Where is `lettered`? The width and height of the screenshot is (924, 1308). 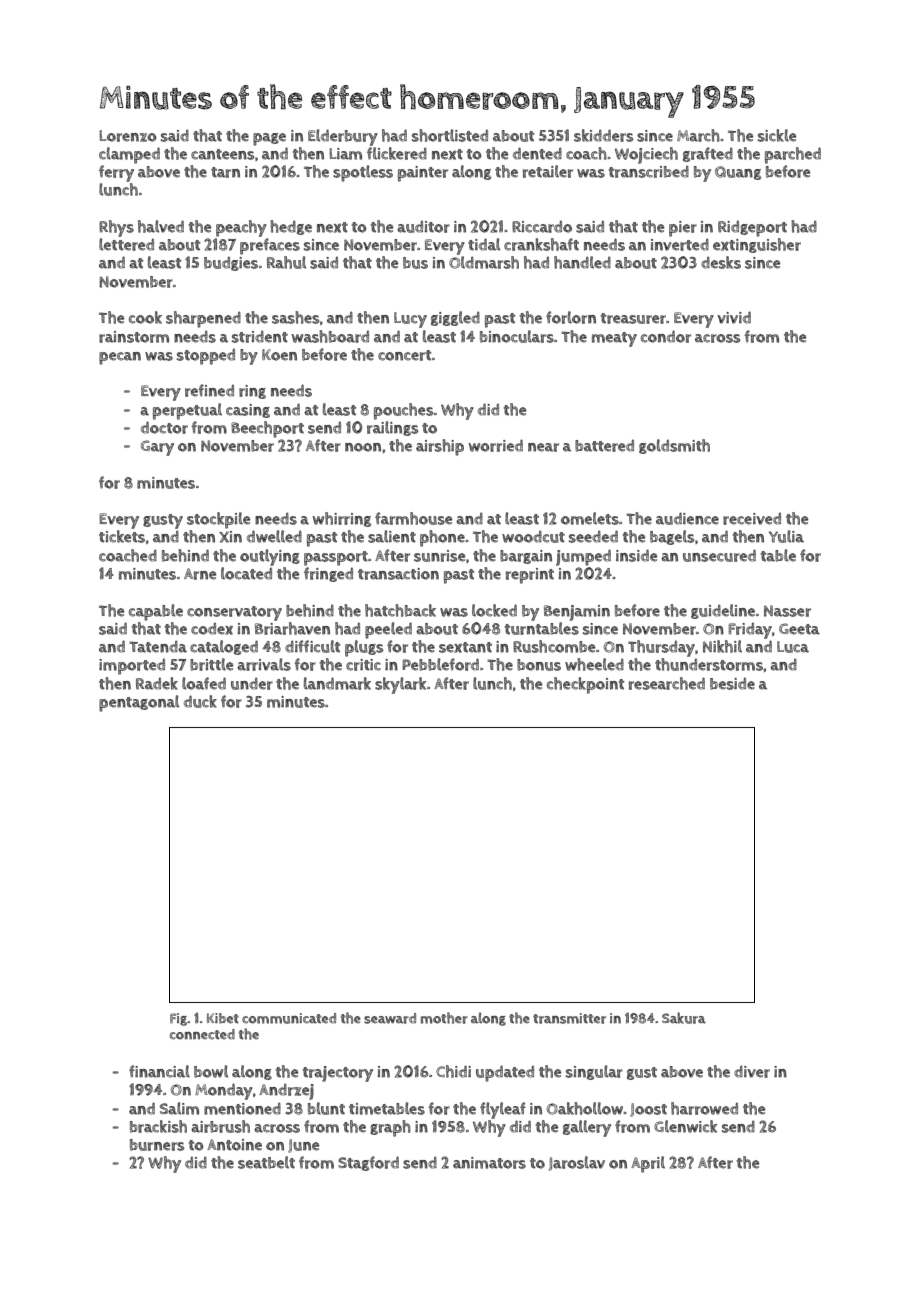 lettered is located at coordinates (126, 244).
